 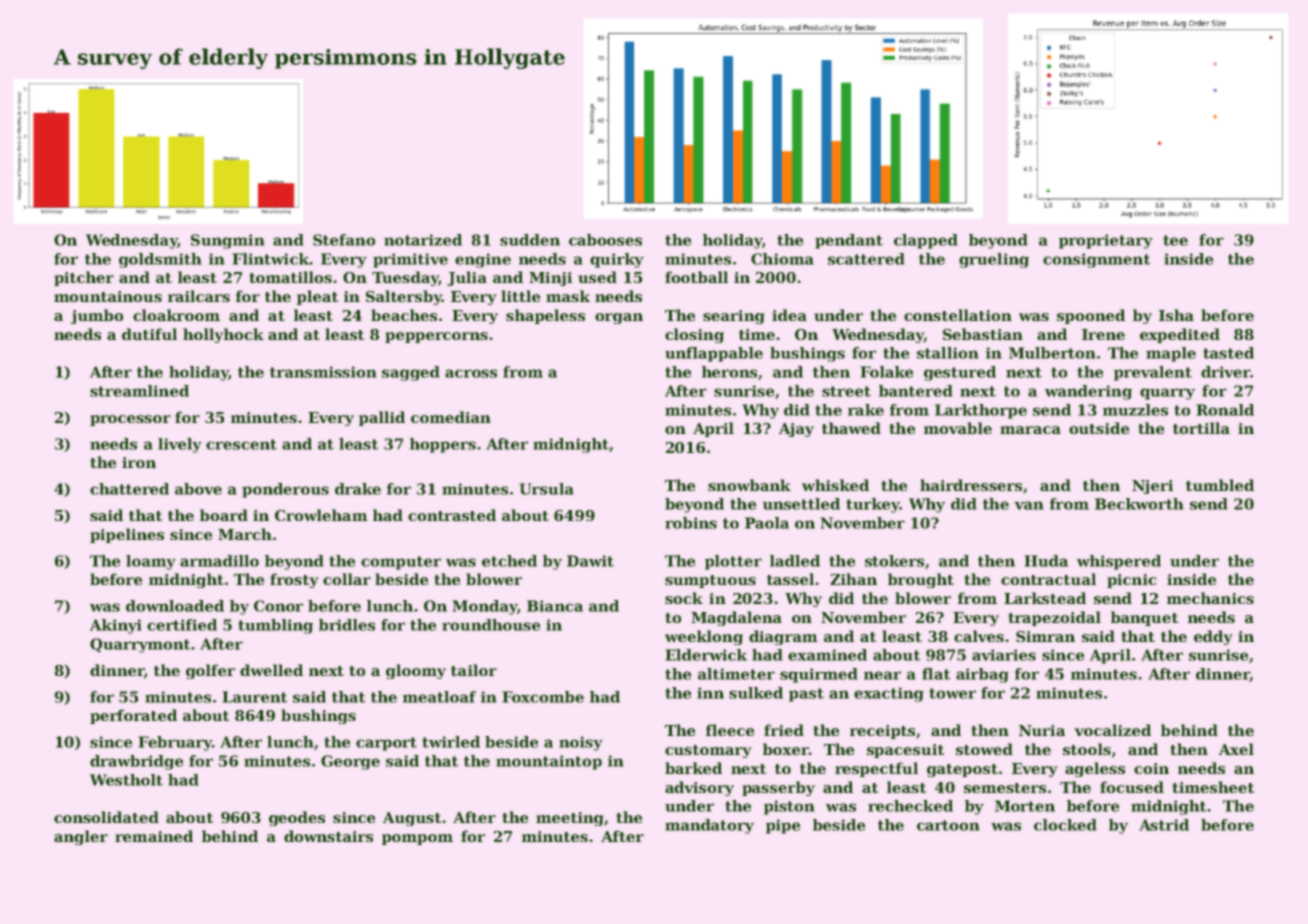 I want to click on Crowleham, so click(x=321, y=515).
